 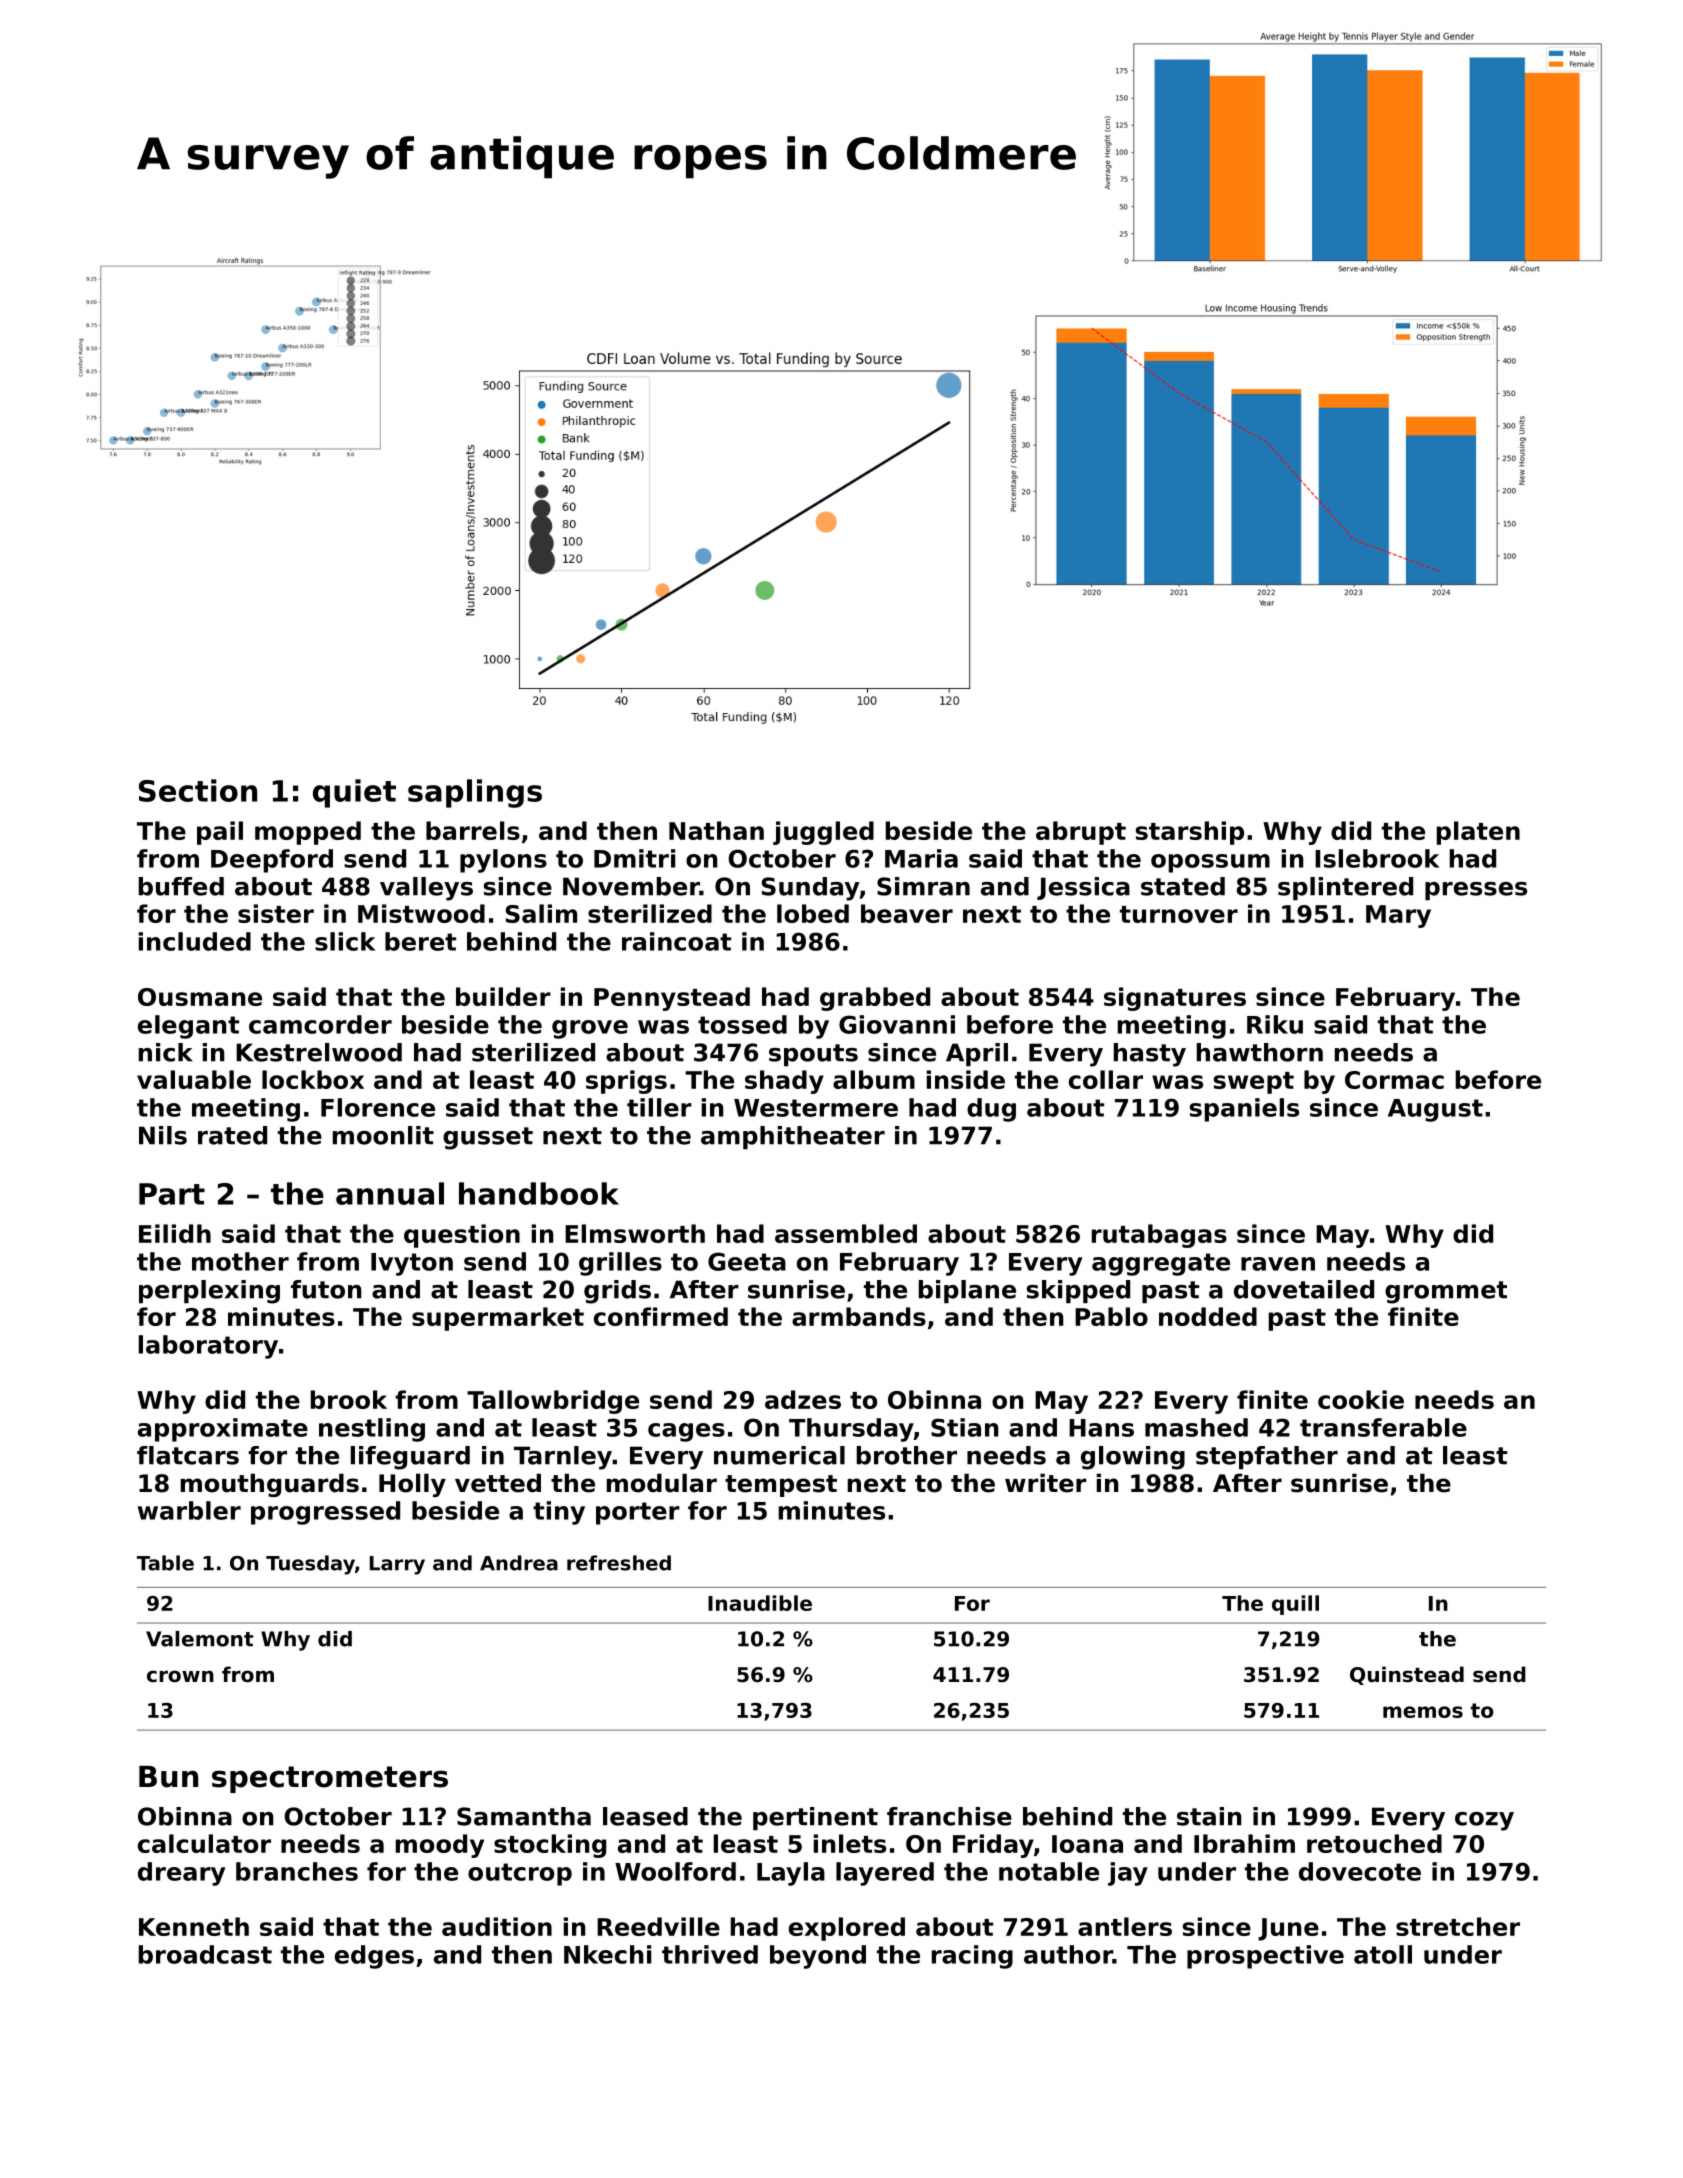 What do you see at coordinates (354, 793) in the screenshot?
I see `quiet` at bounding box center [354, 793].
